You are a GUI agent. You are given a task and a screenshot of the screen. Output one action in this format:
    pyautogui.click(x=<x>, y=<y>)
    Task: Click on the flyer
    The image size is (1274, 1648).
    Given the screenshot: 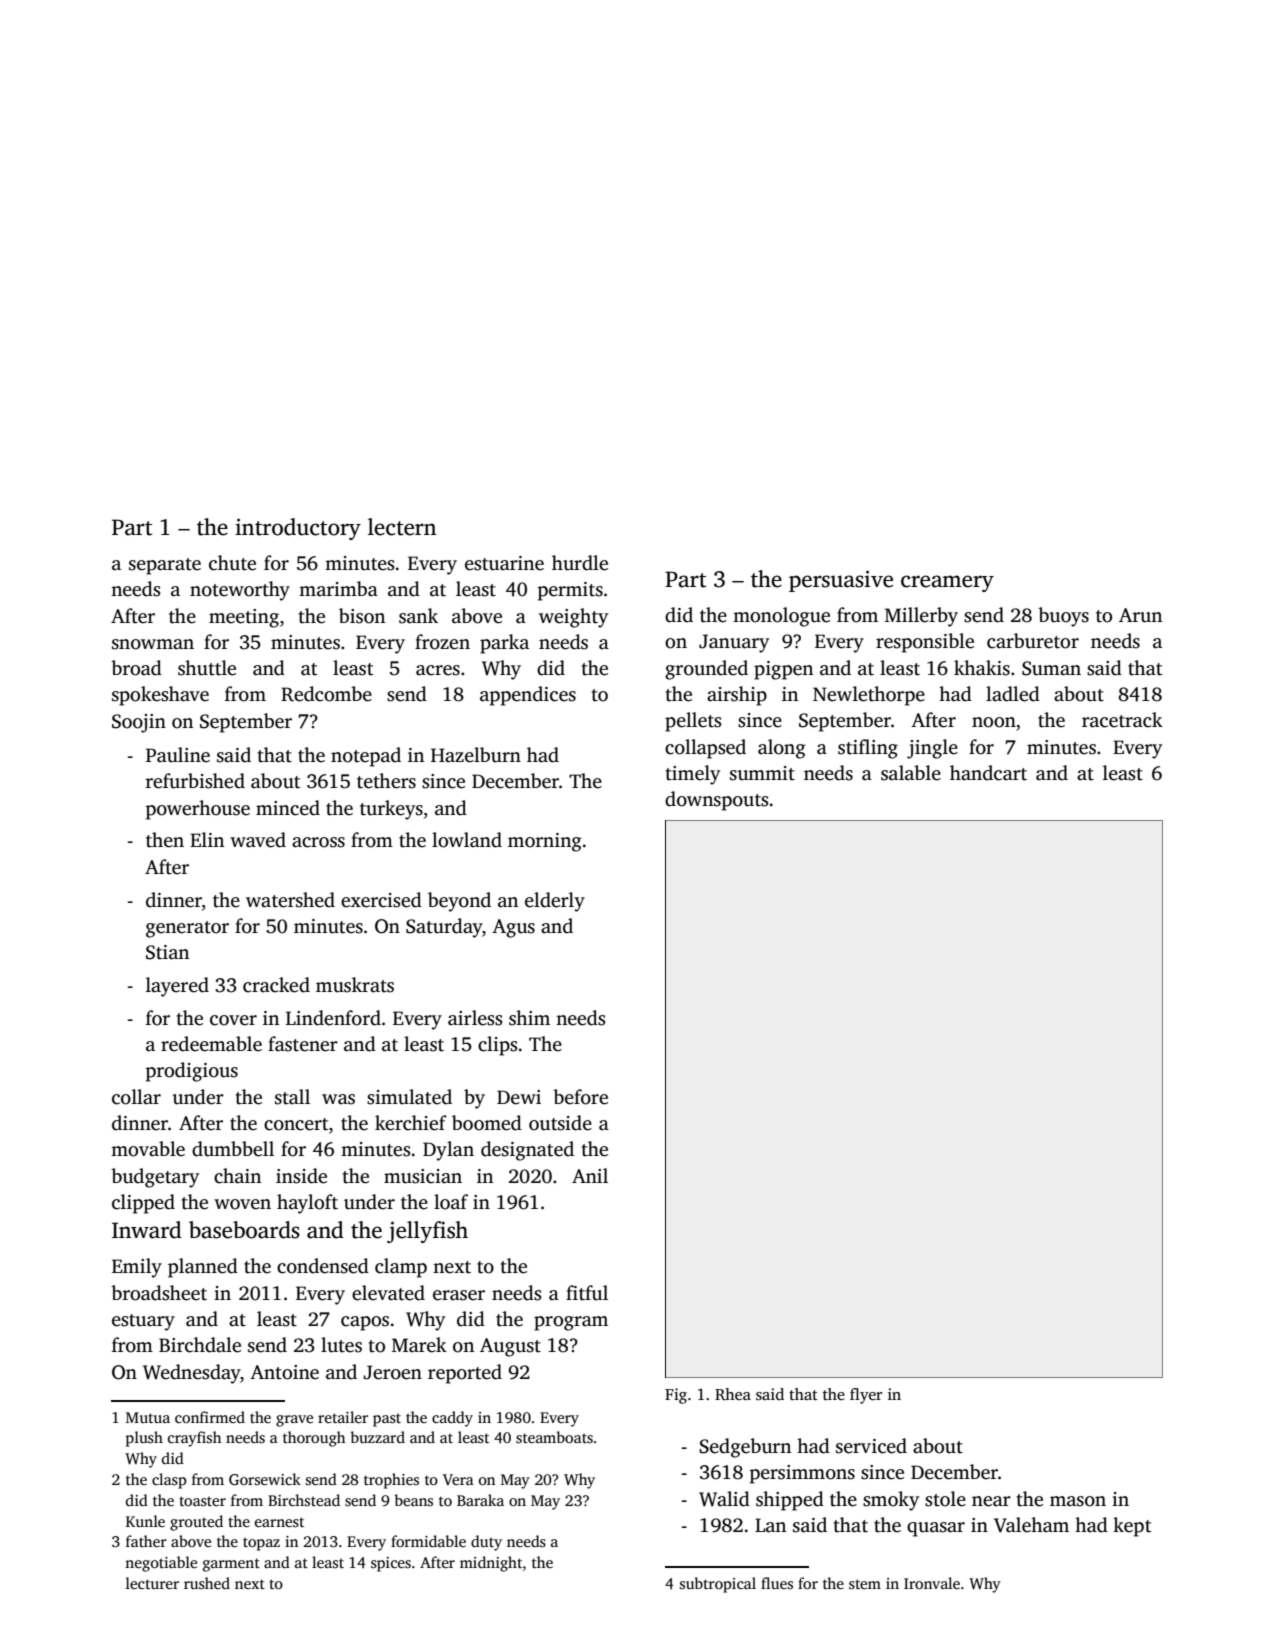 What is the action you would take?
    pyautogui.click(x=866, y=1396)
